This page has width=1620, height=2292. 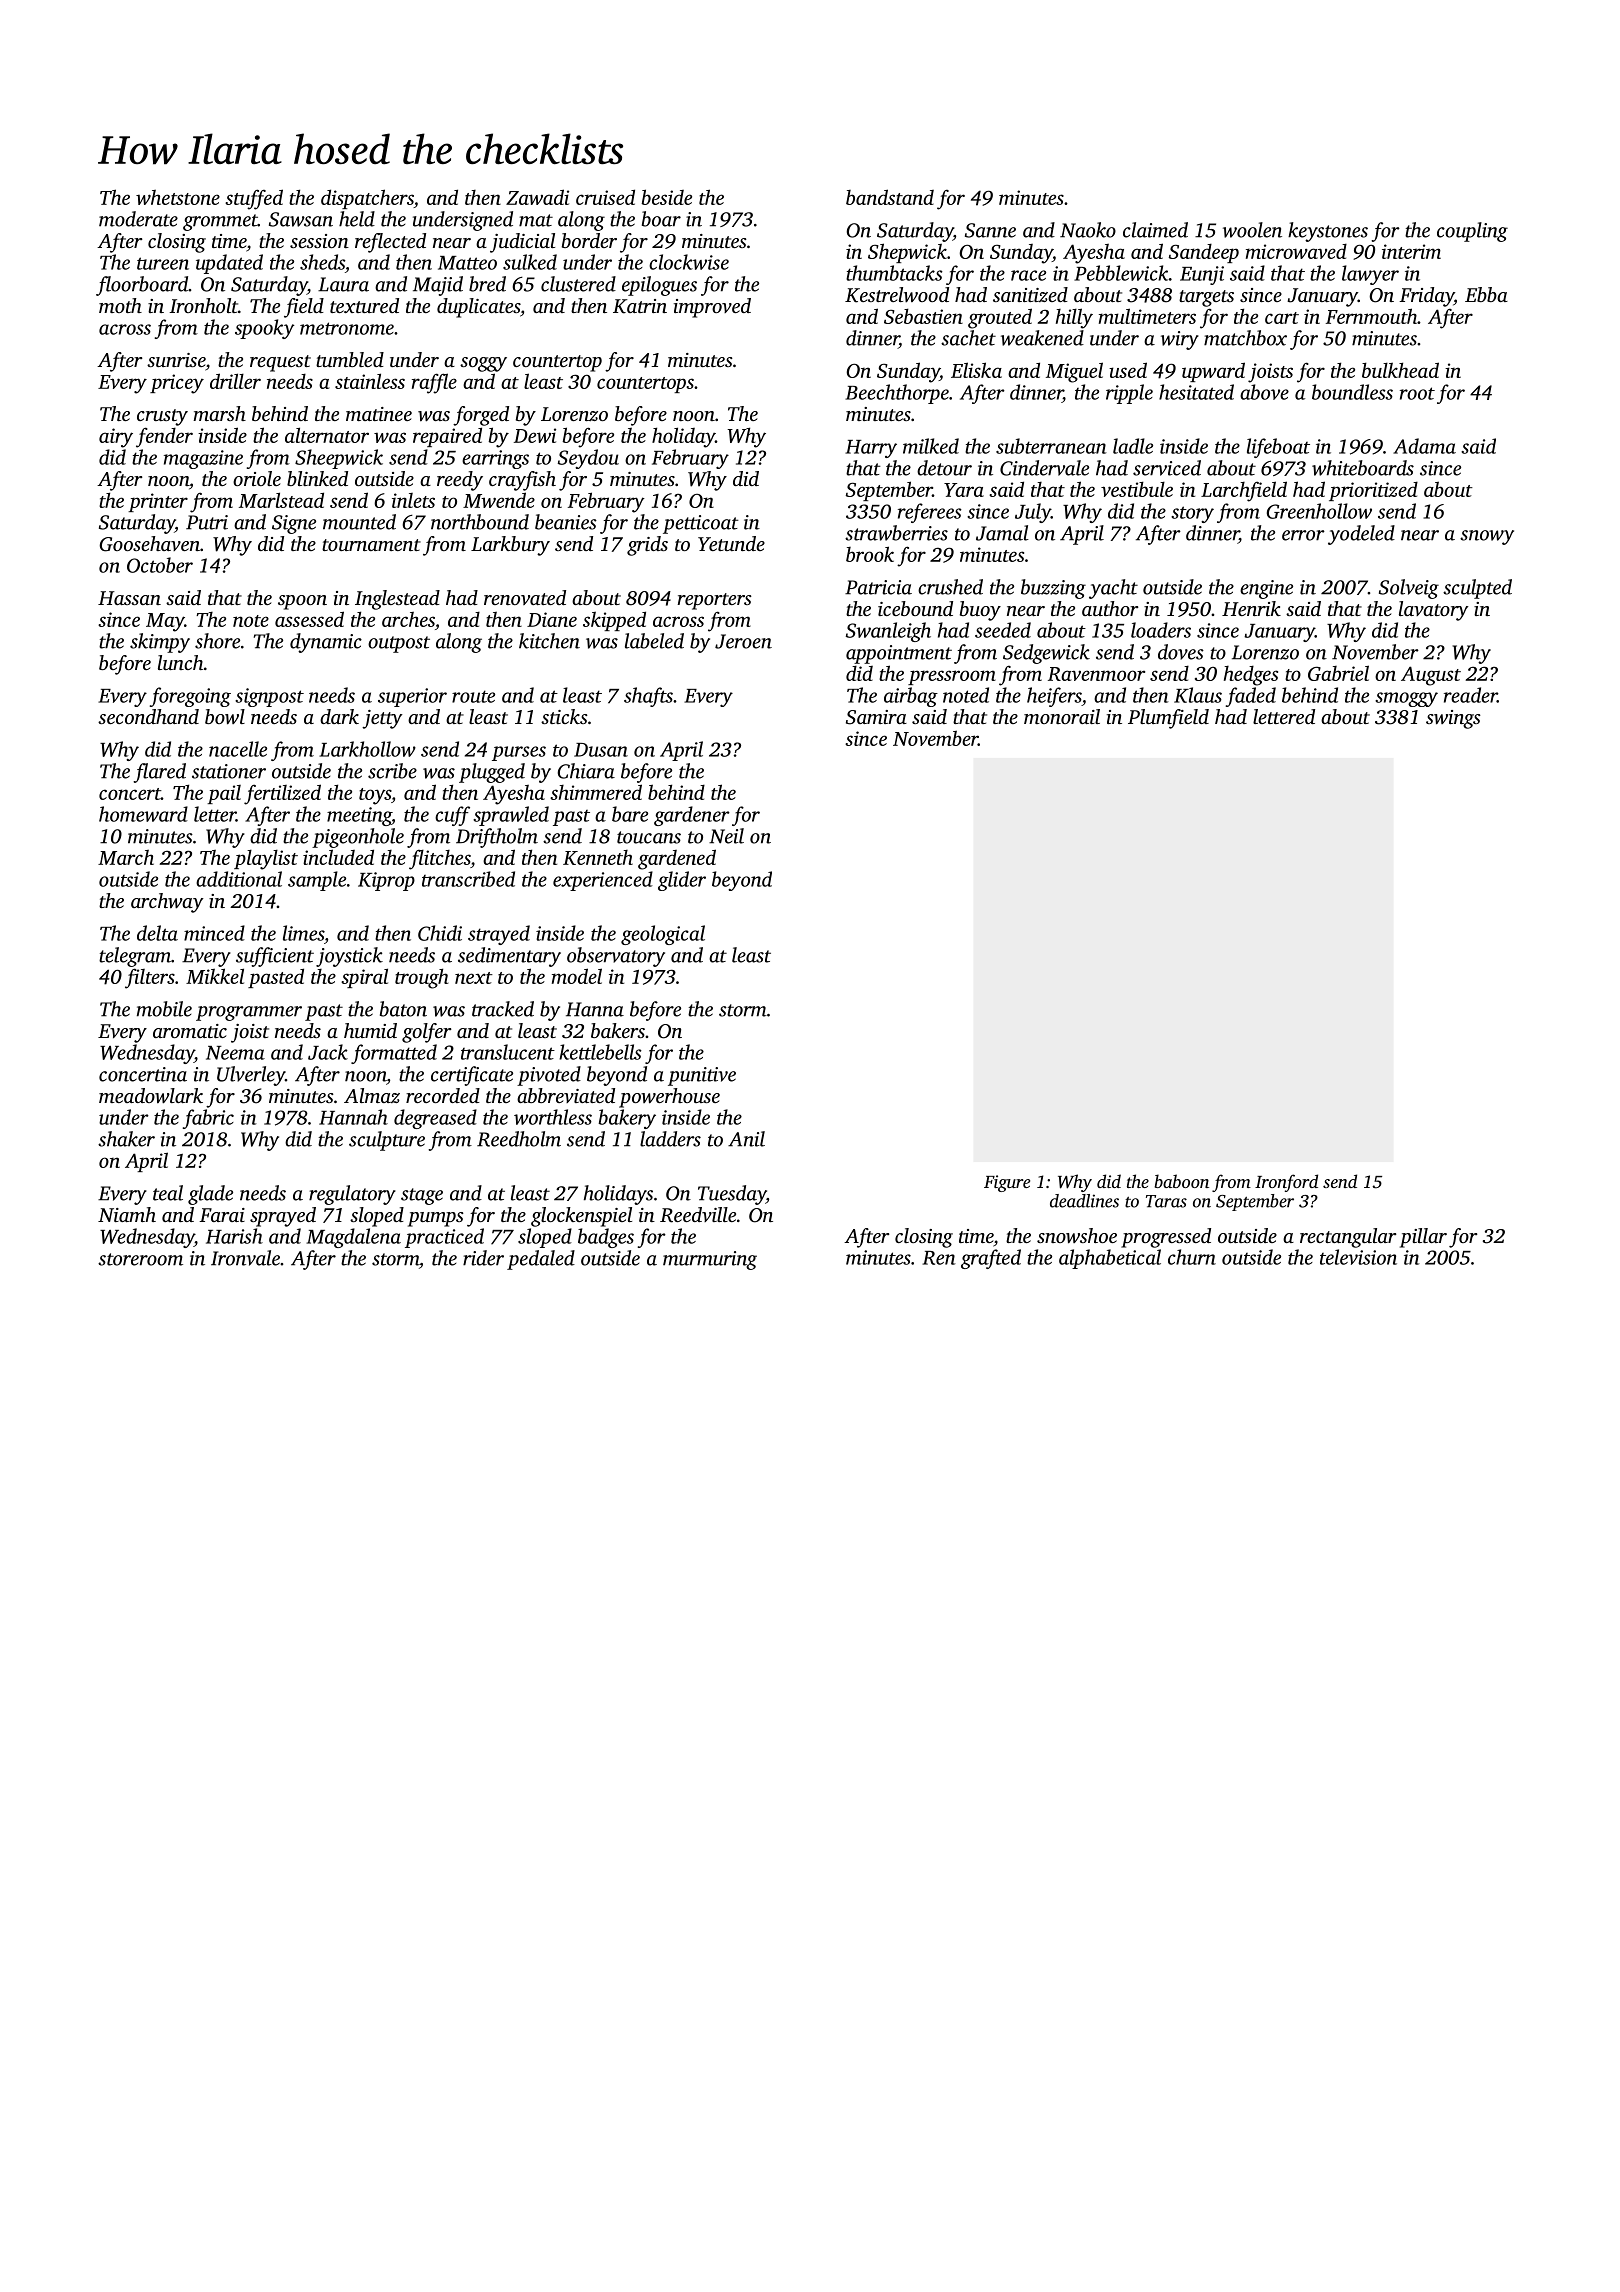 What do you see at coordinates (682, 881) in the page?
I see `glider` at bounding box center [682, 881].
